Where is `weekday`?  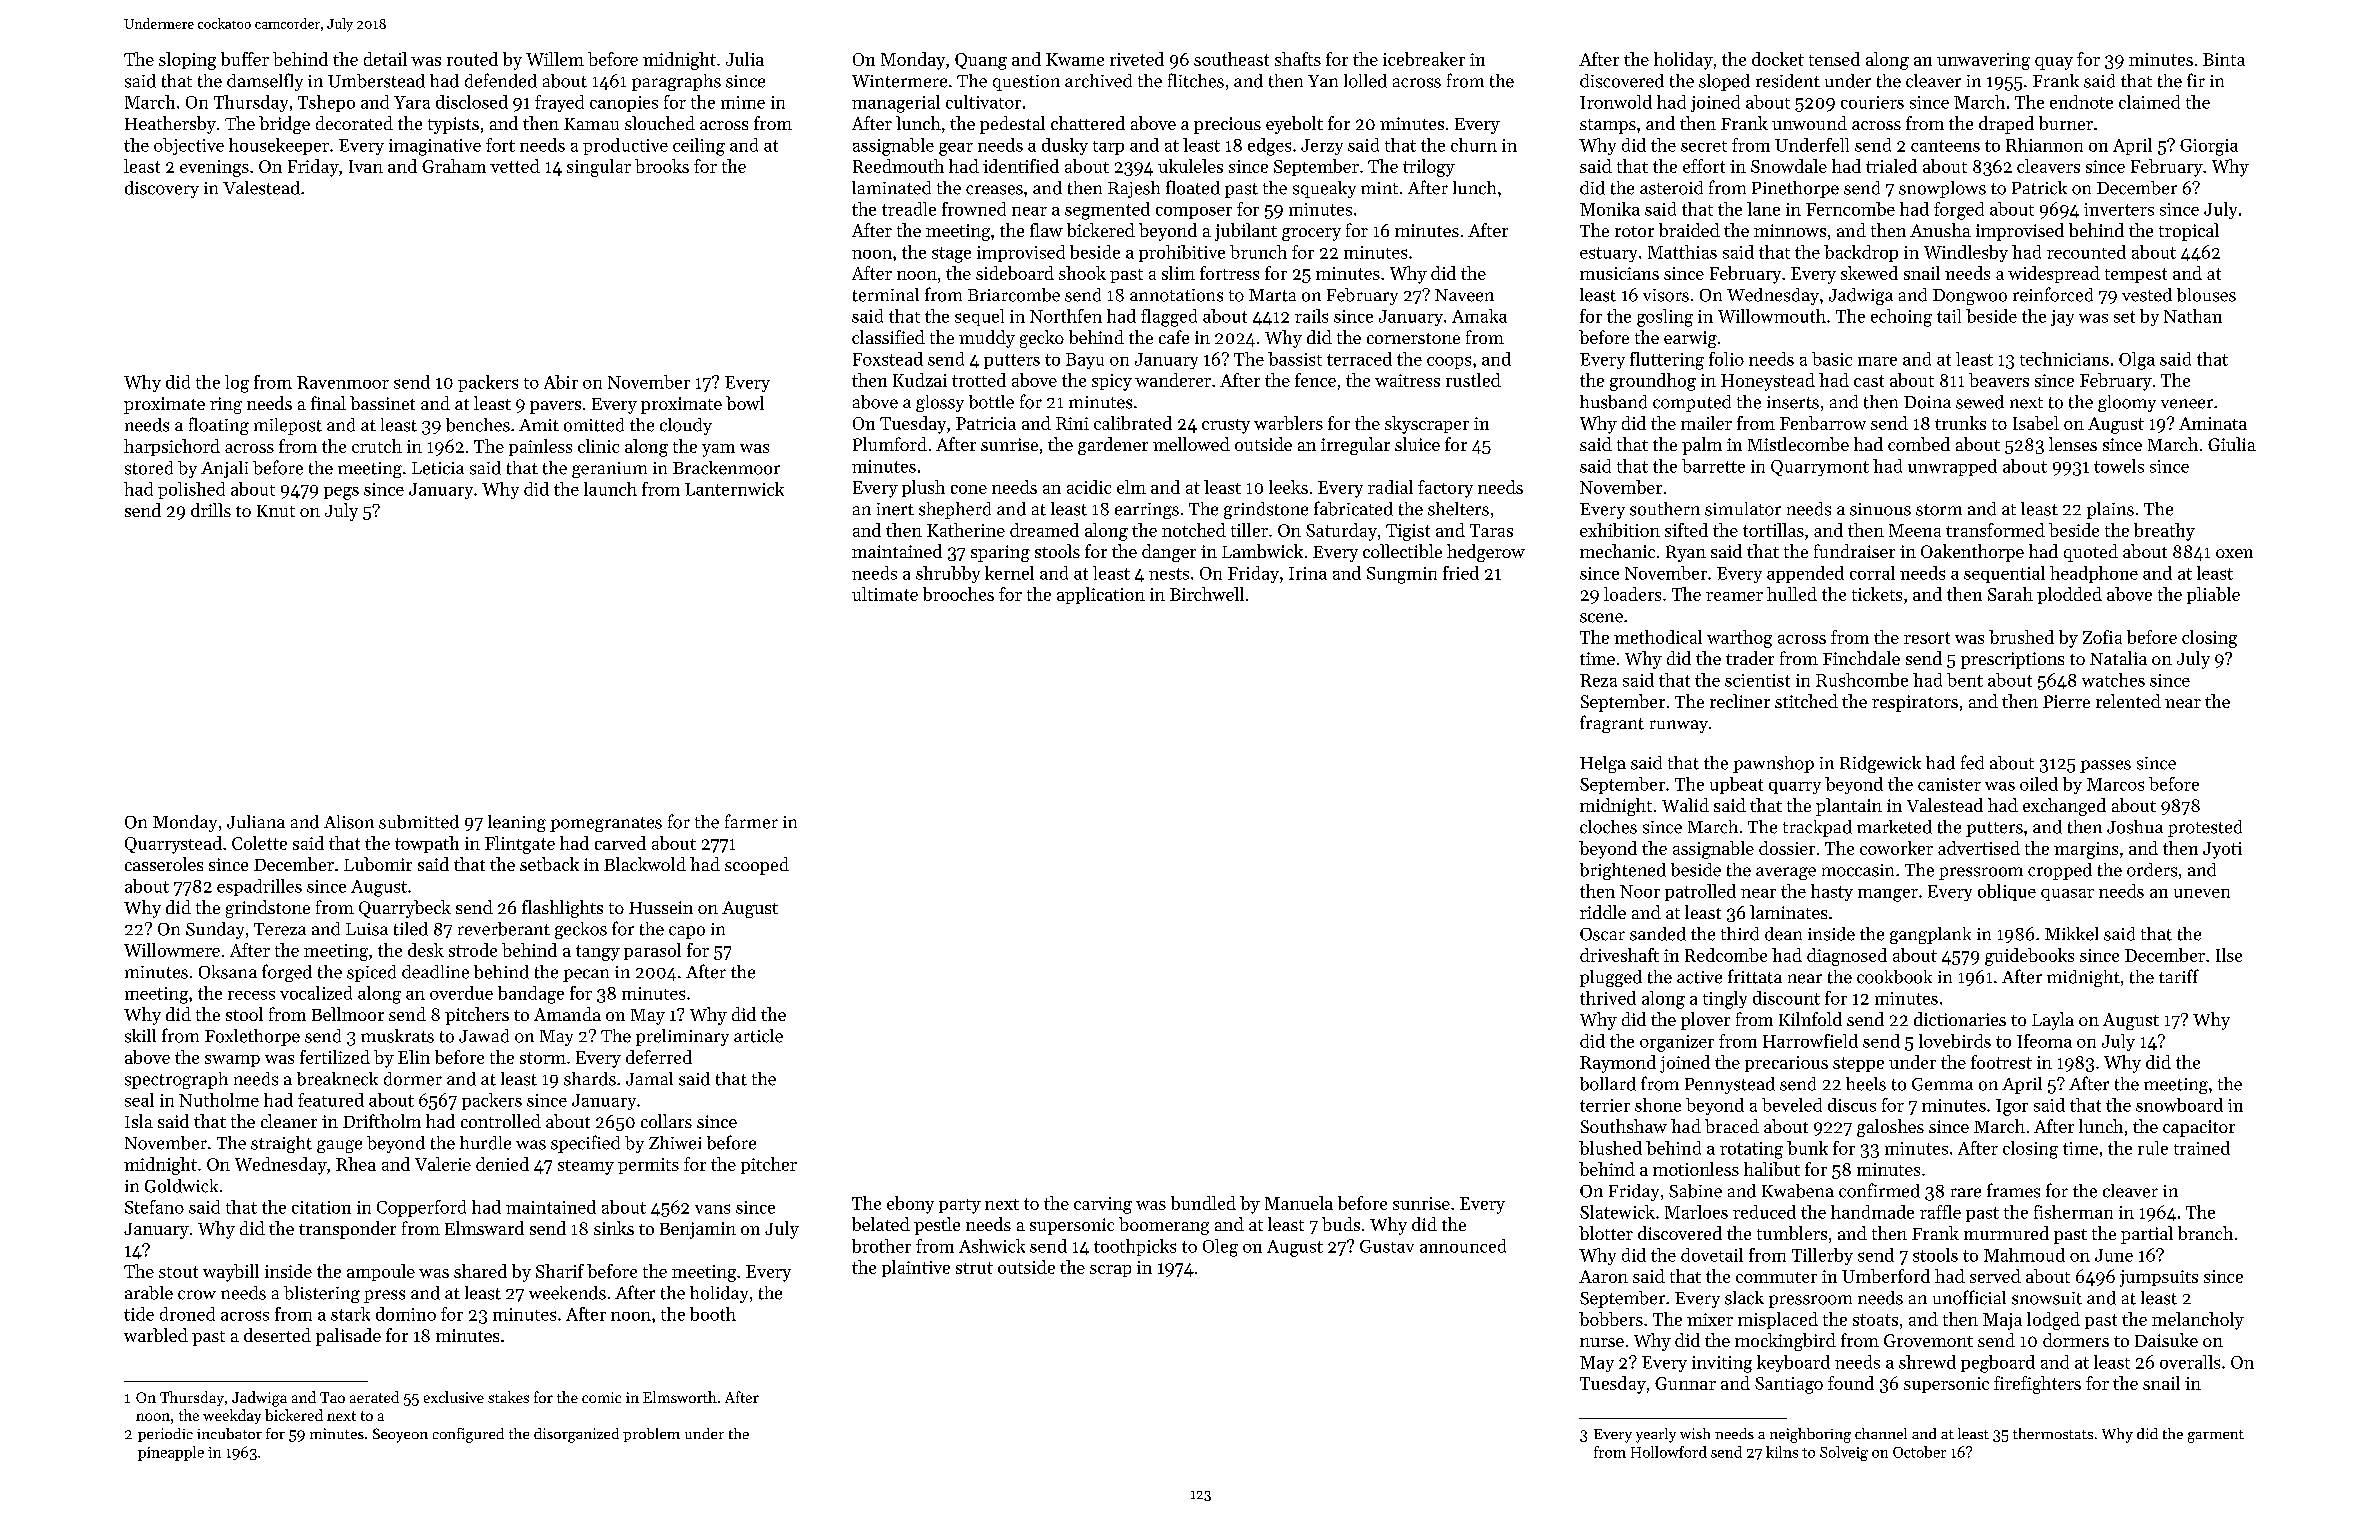 weekday is located at coordinates (232, 1416).
